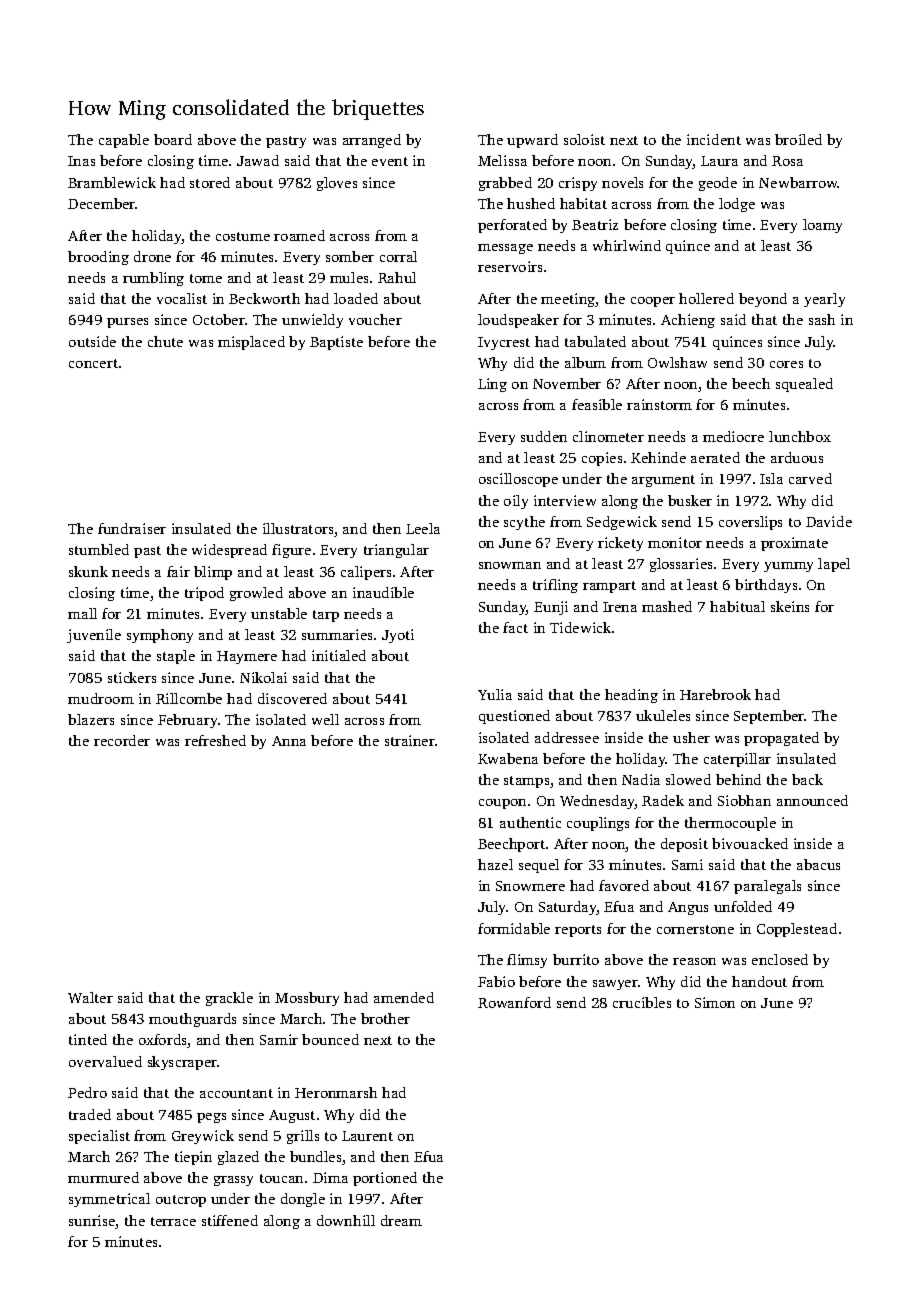  What do you see at coordinates (372, 141) in the screenshot?
I see `arranged` at bounding box center [372, 141].
